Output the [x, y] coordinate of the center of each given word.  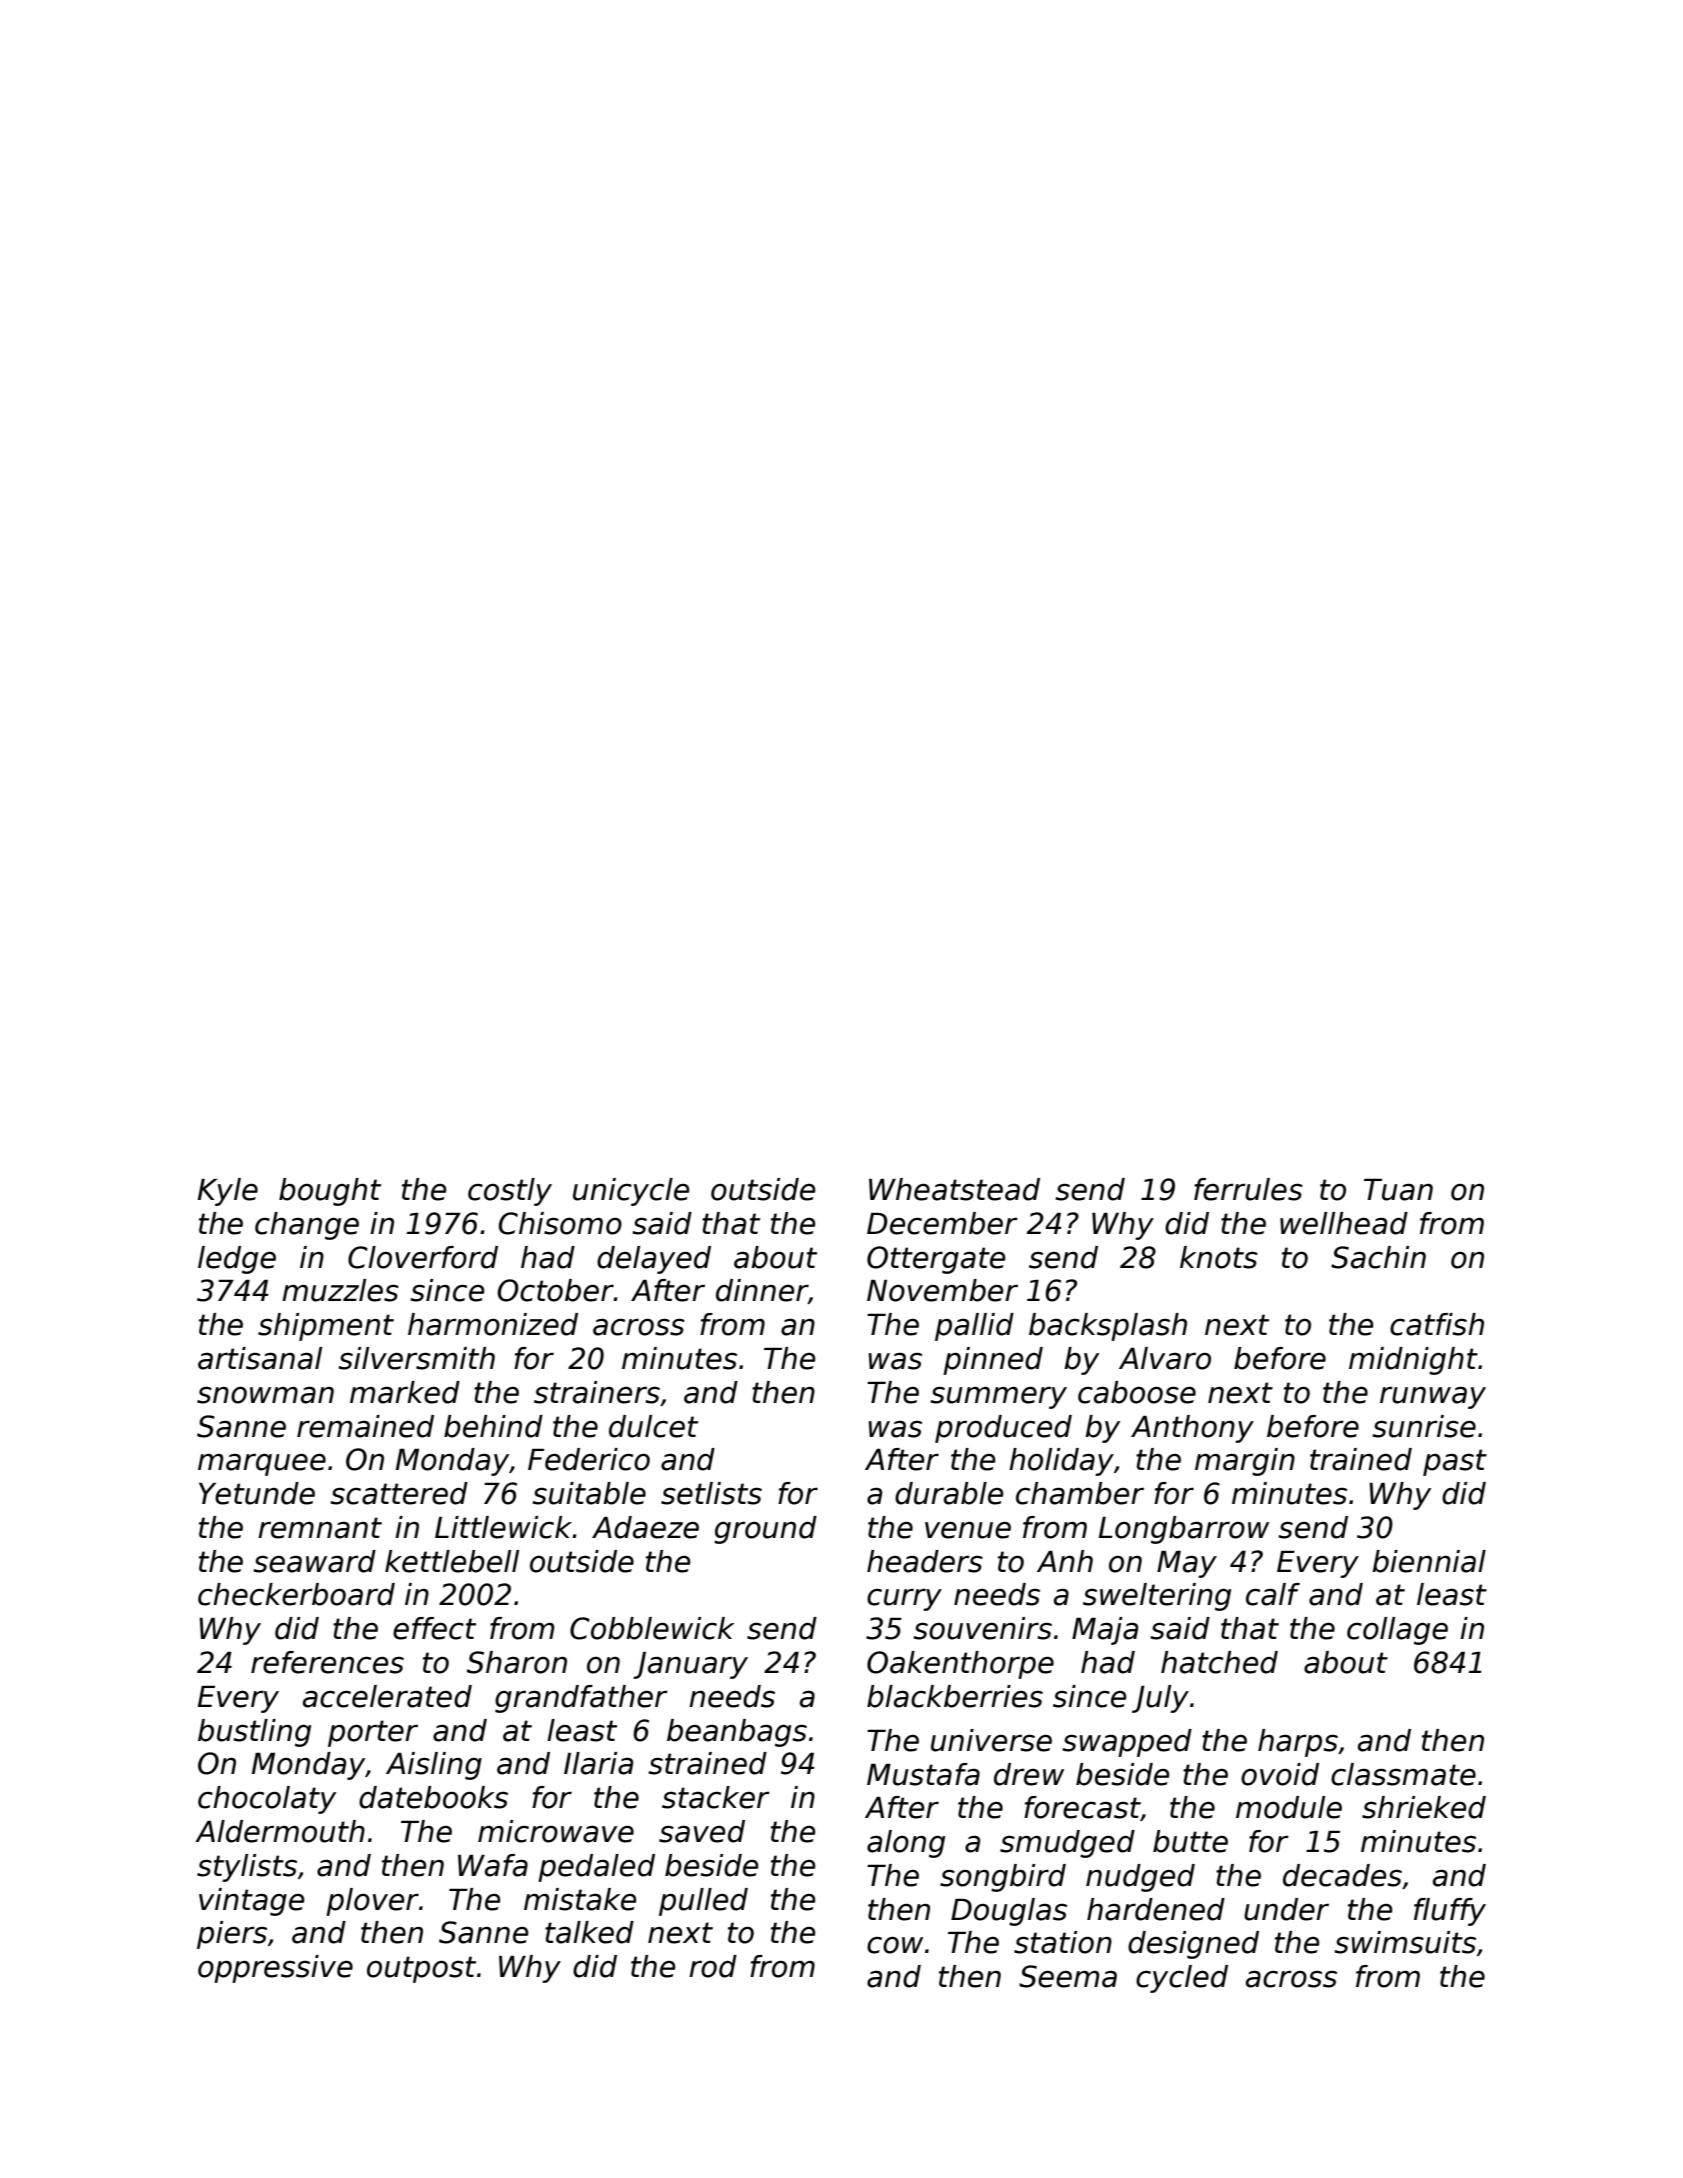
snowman [265, 1395]
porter [373, 1733]
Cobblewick [652, 1628]
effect [434, 1628]
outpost [421, 1969]
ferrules [1248, 1189]
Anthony [1192, 1429]
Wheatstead [954, 1189]
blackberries [955, 1696]
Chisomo [560, 1223]
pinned [993, 1361]
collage [1397, 1631]
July [1160, 1699]
